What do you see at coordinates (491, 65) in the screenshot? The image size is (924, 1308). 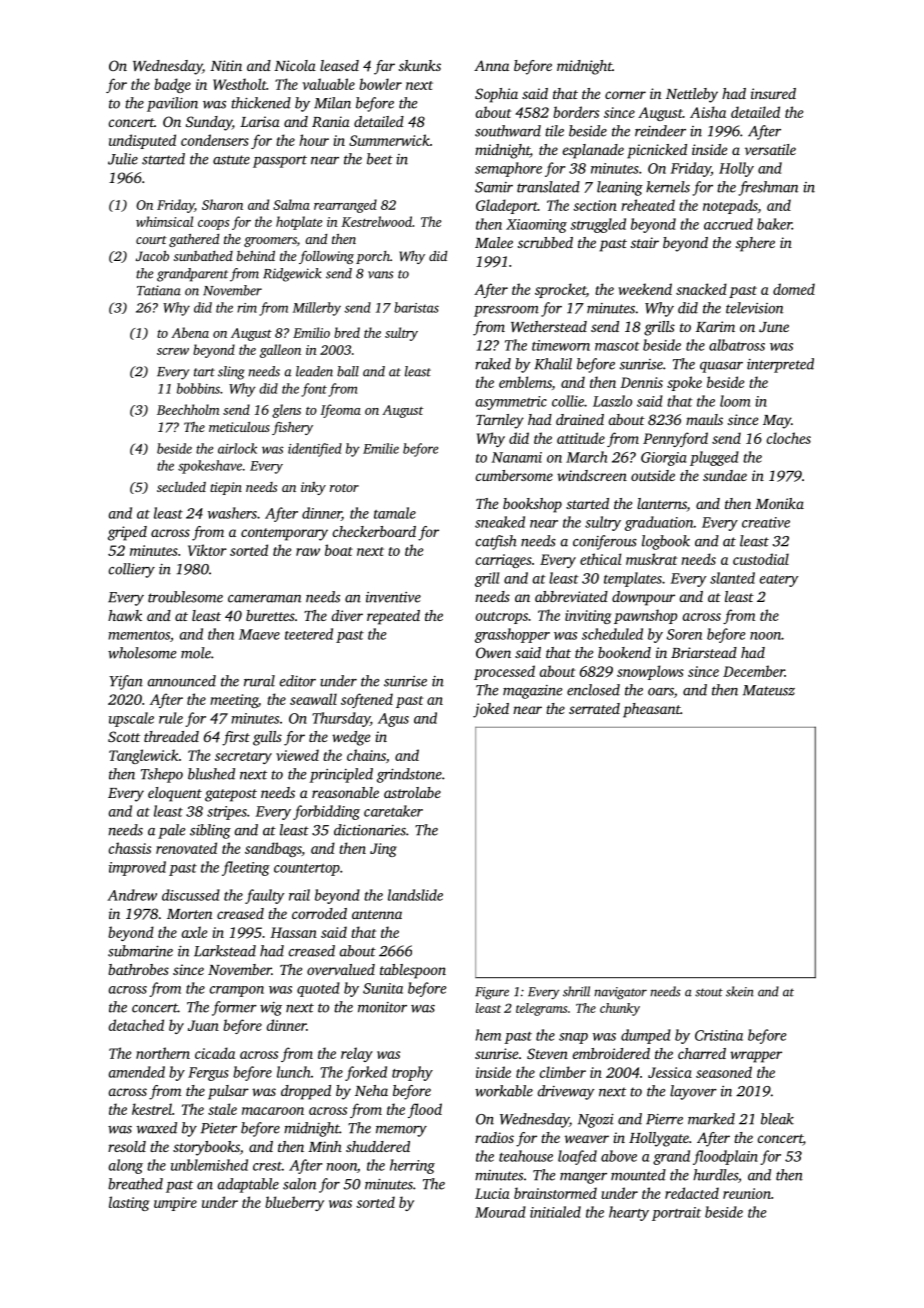 I see `Anna` at bounding box center [491, 65].
